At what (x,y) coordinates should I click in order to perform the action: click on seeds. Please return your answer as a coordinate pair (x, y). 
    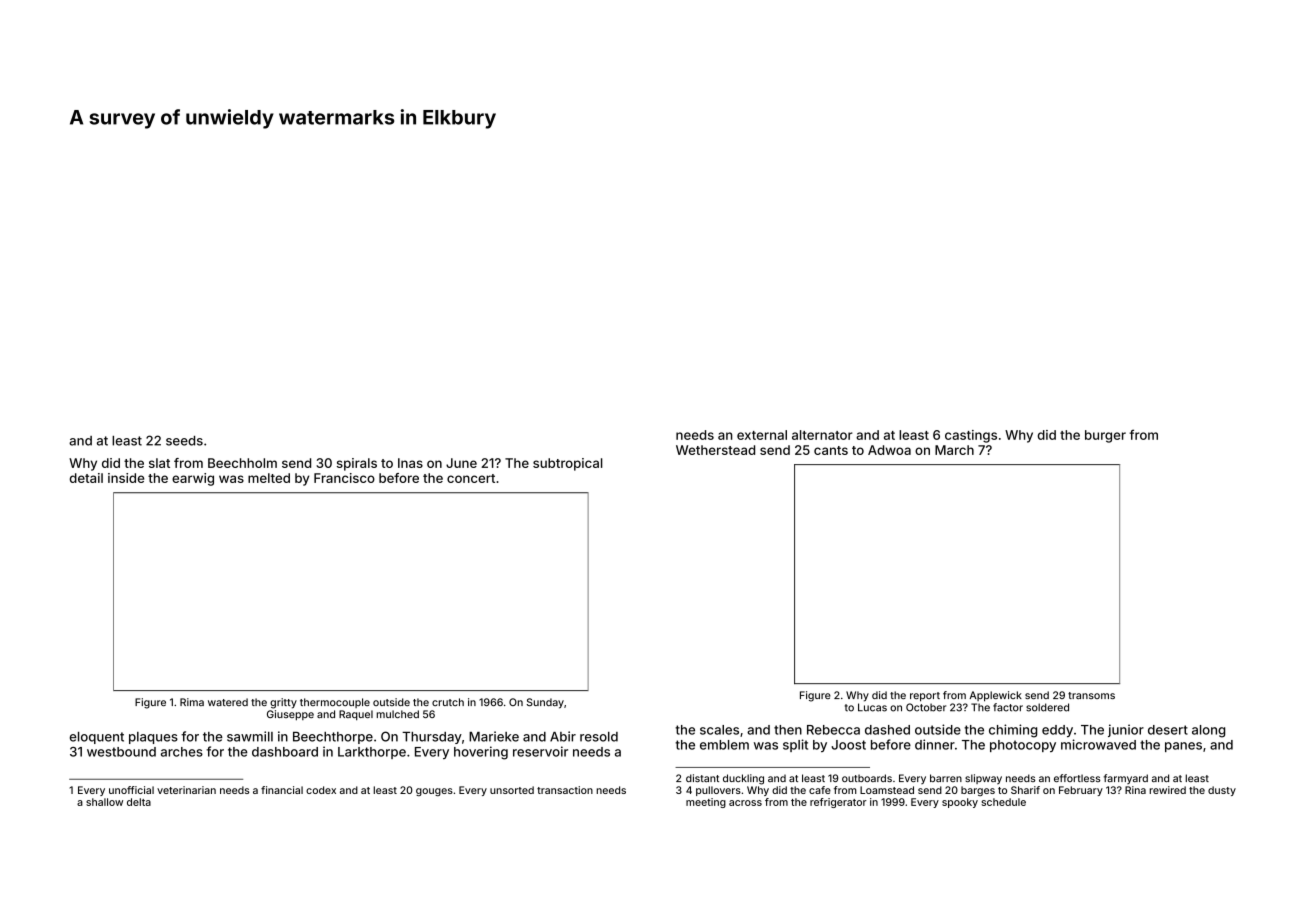
    Looking at the image, I should click on (184, 441).
